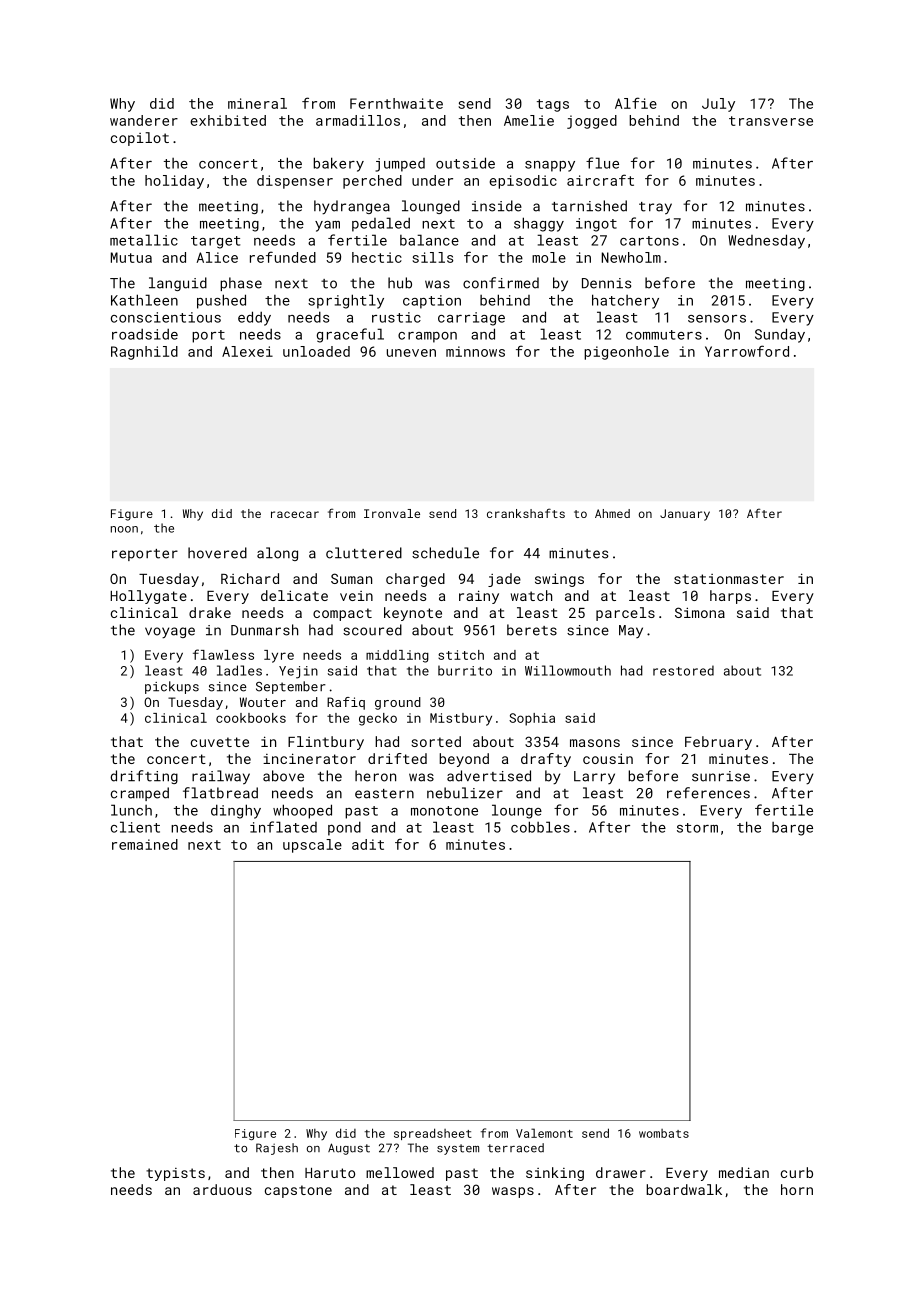  Describe the element at coordinates (797, 1189) in the document. I see `horn` at that location.
